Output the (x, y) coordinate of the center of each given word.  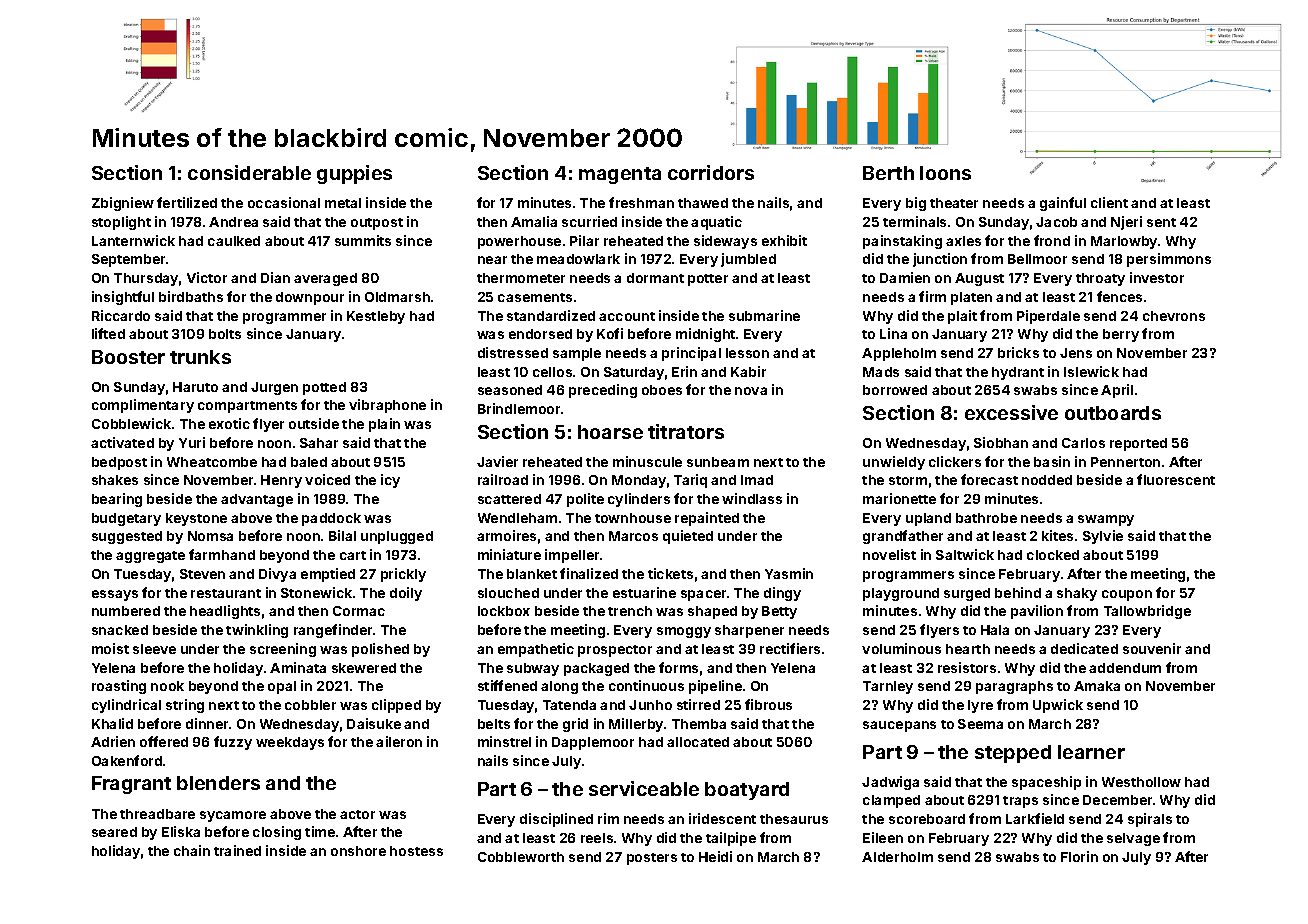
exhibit (784, 240)
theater (954, 203)
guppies (354, 174)
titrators (686, 431)
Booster (128, 357)
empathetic (536, 650)
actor (357, 814)
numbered (126, 611)
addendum (1125, 668)
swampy (1106, 520)
